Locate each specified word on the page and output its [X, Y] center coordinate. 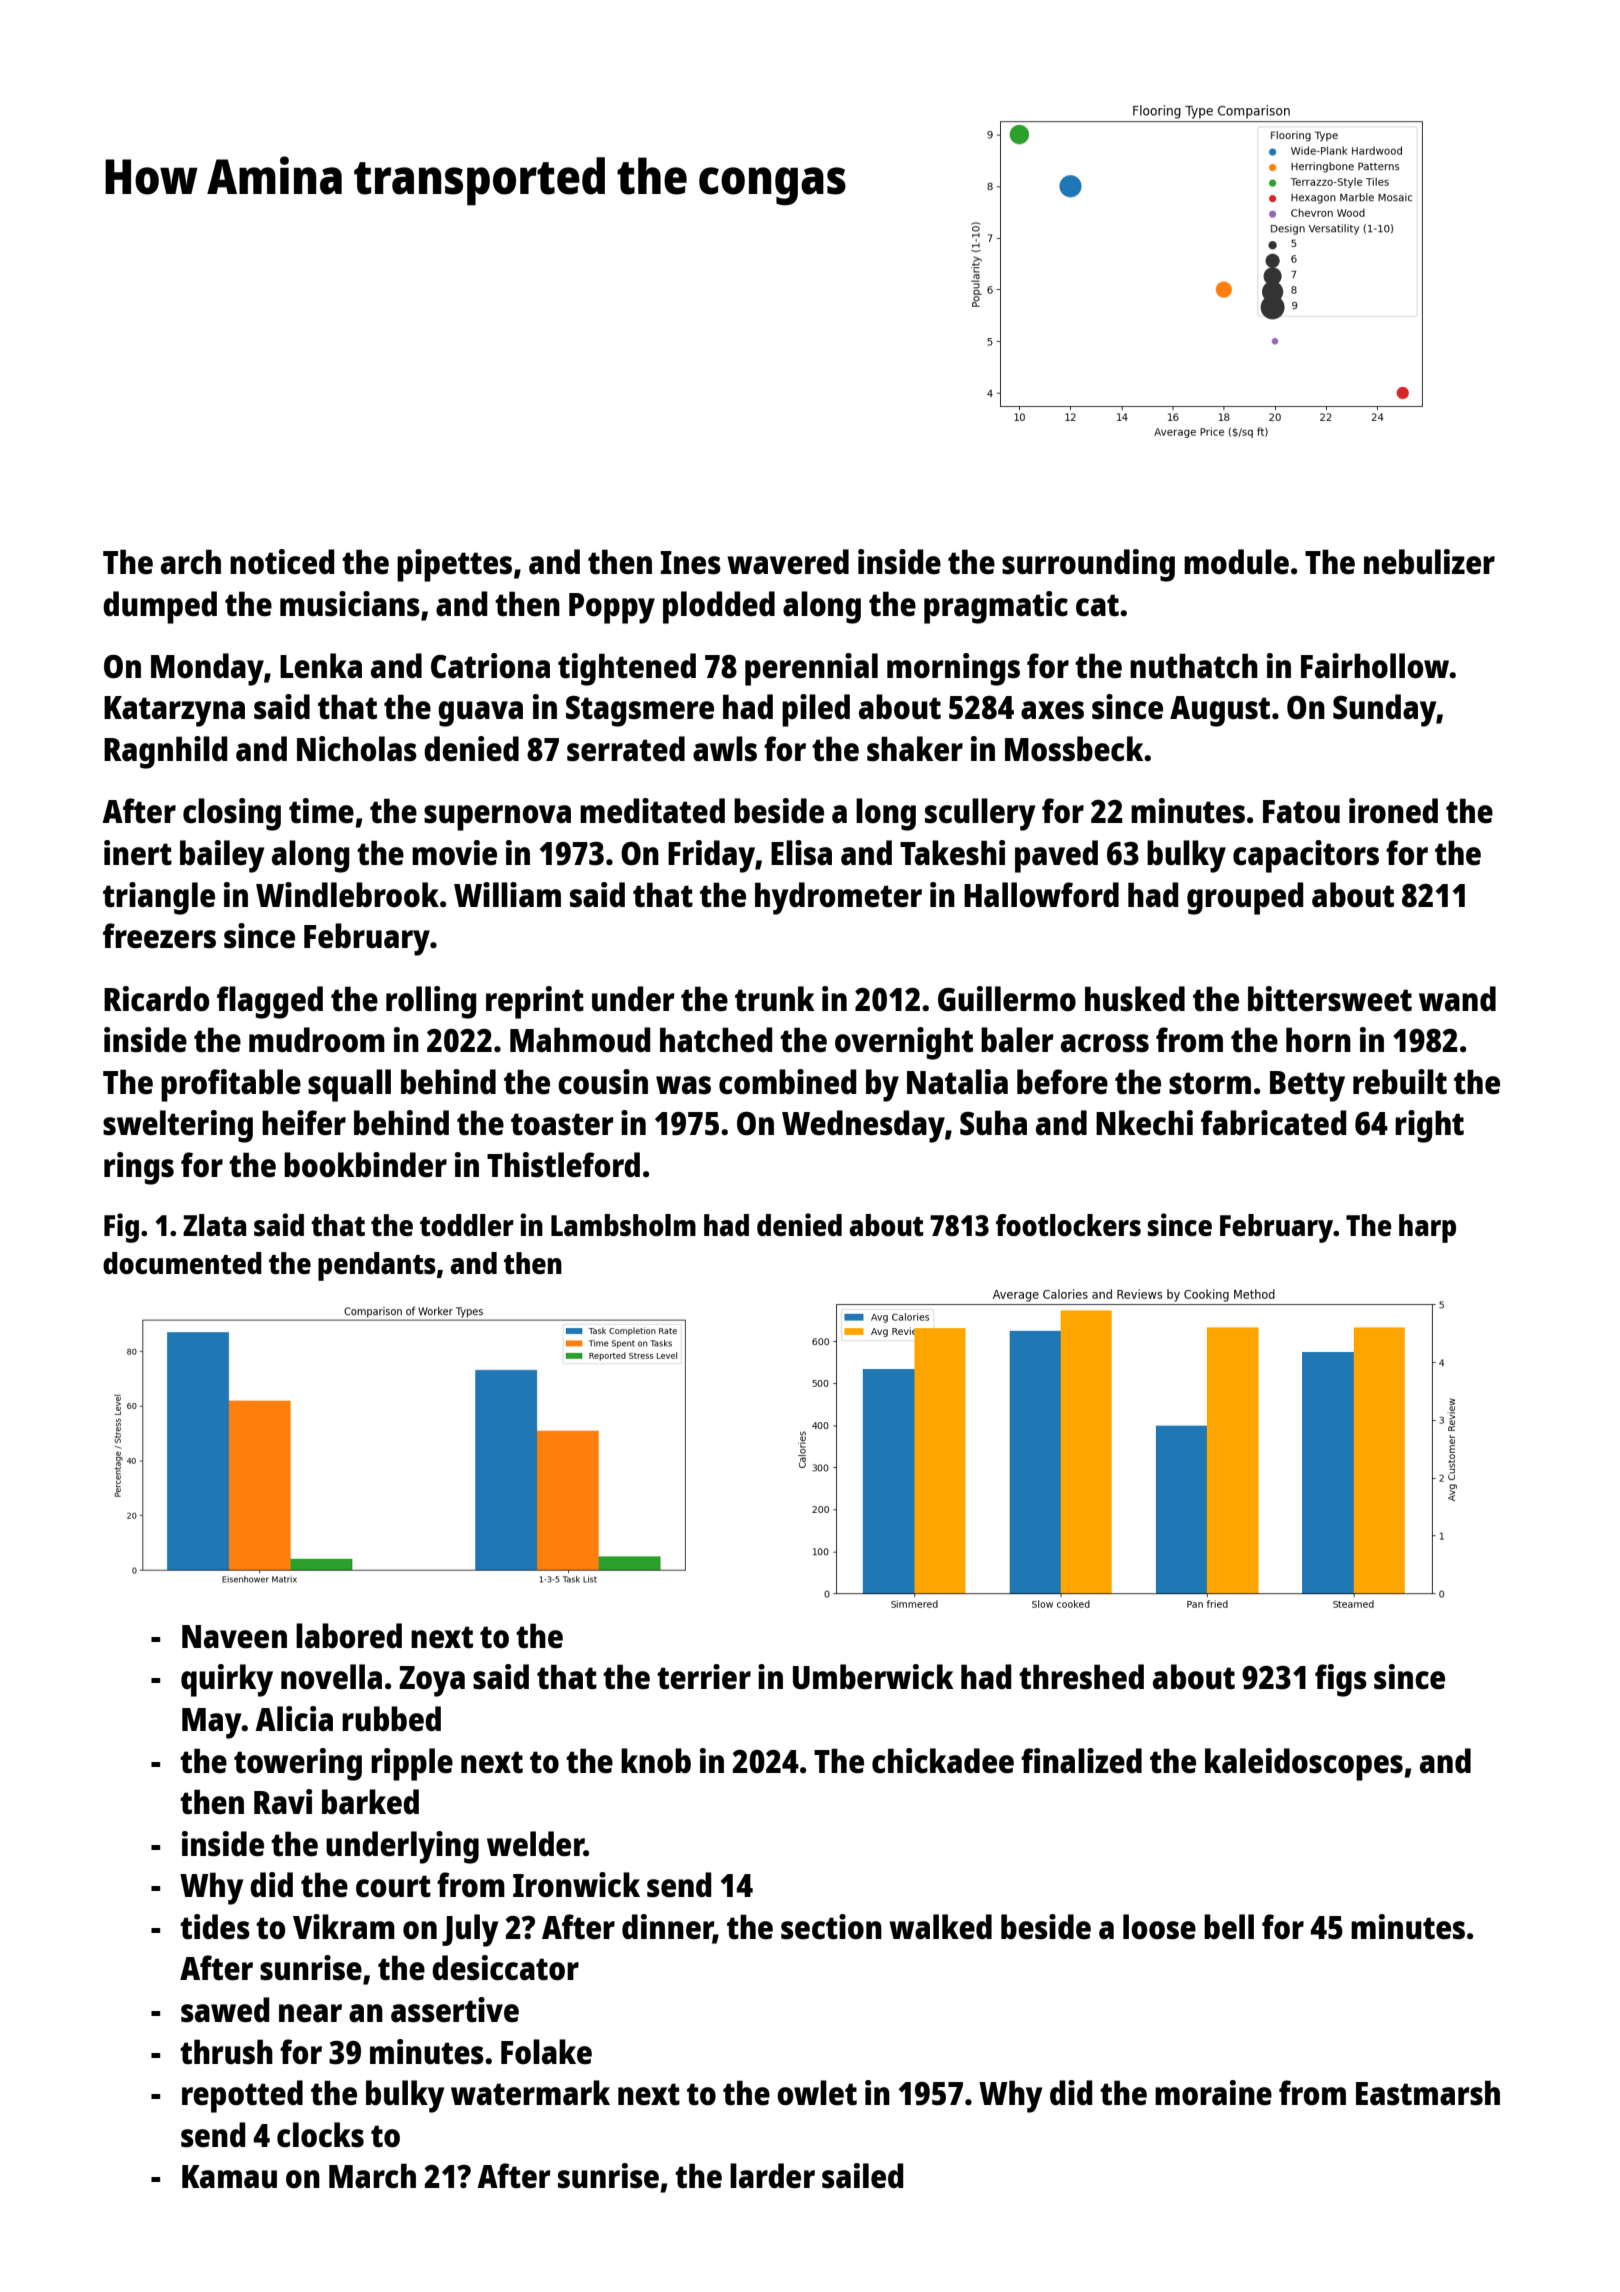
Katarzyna [174, 711]
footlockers [1068, 1225]
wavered [788, 562]
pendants [377, 1266]
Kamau [229, 2177]
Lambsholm [623, 1225]
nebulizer [1429, 562]
